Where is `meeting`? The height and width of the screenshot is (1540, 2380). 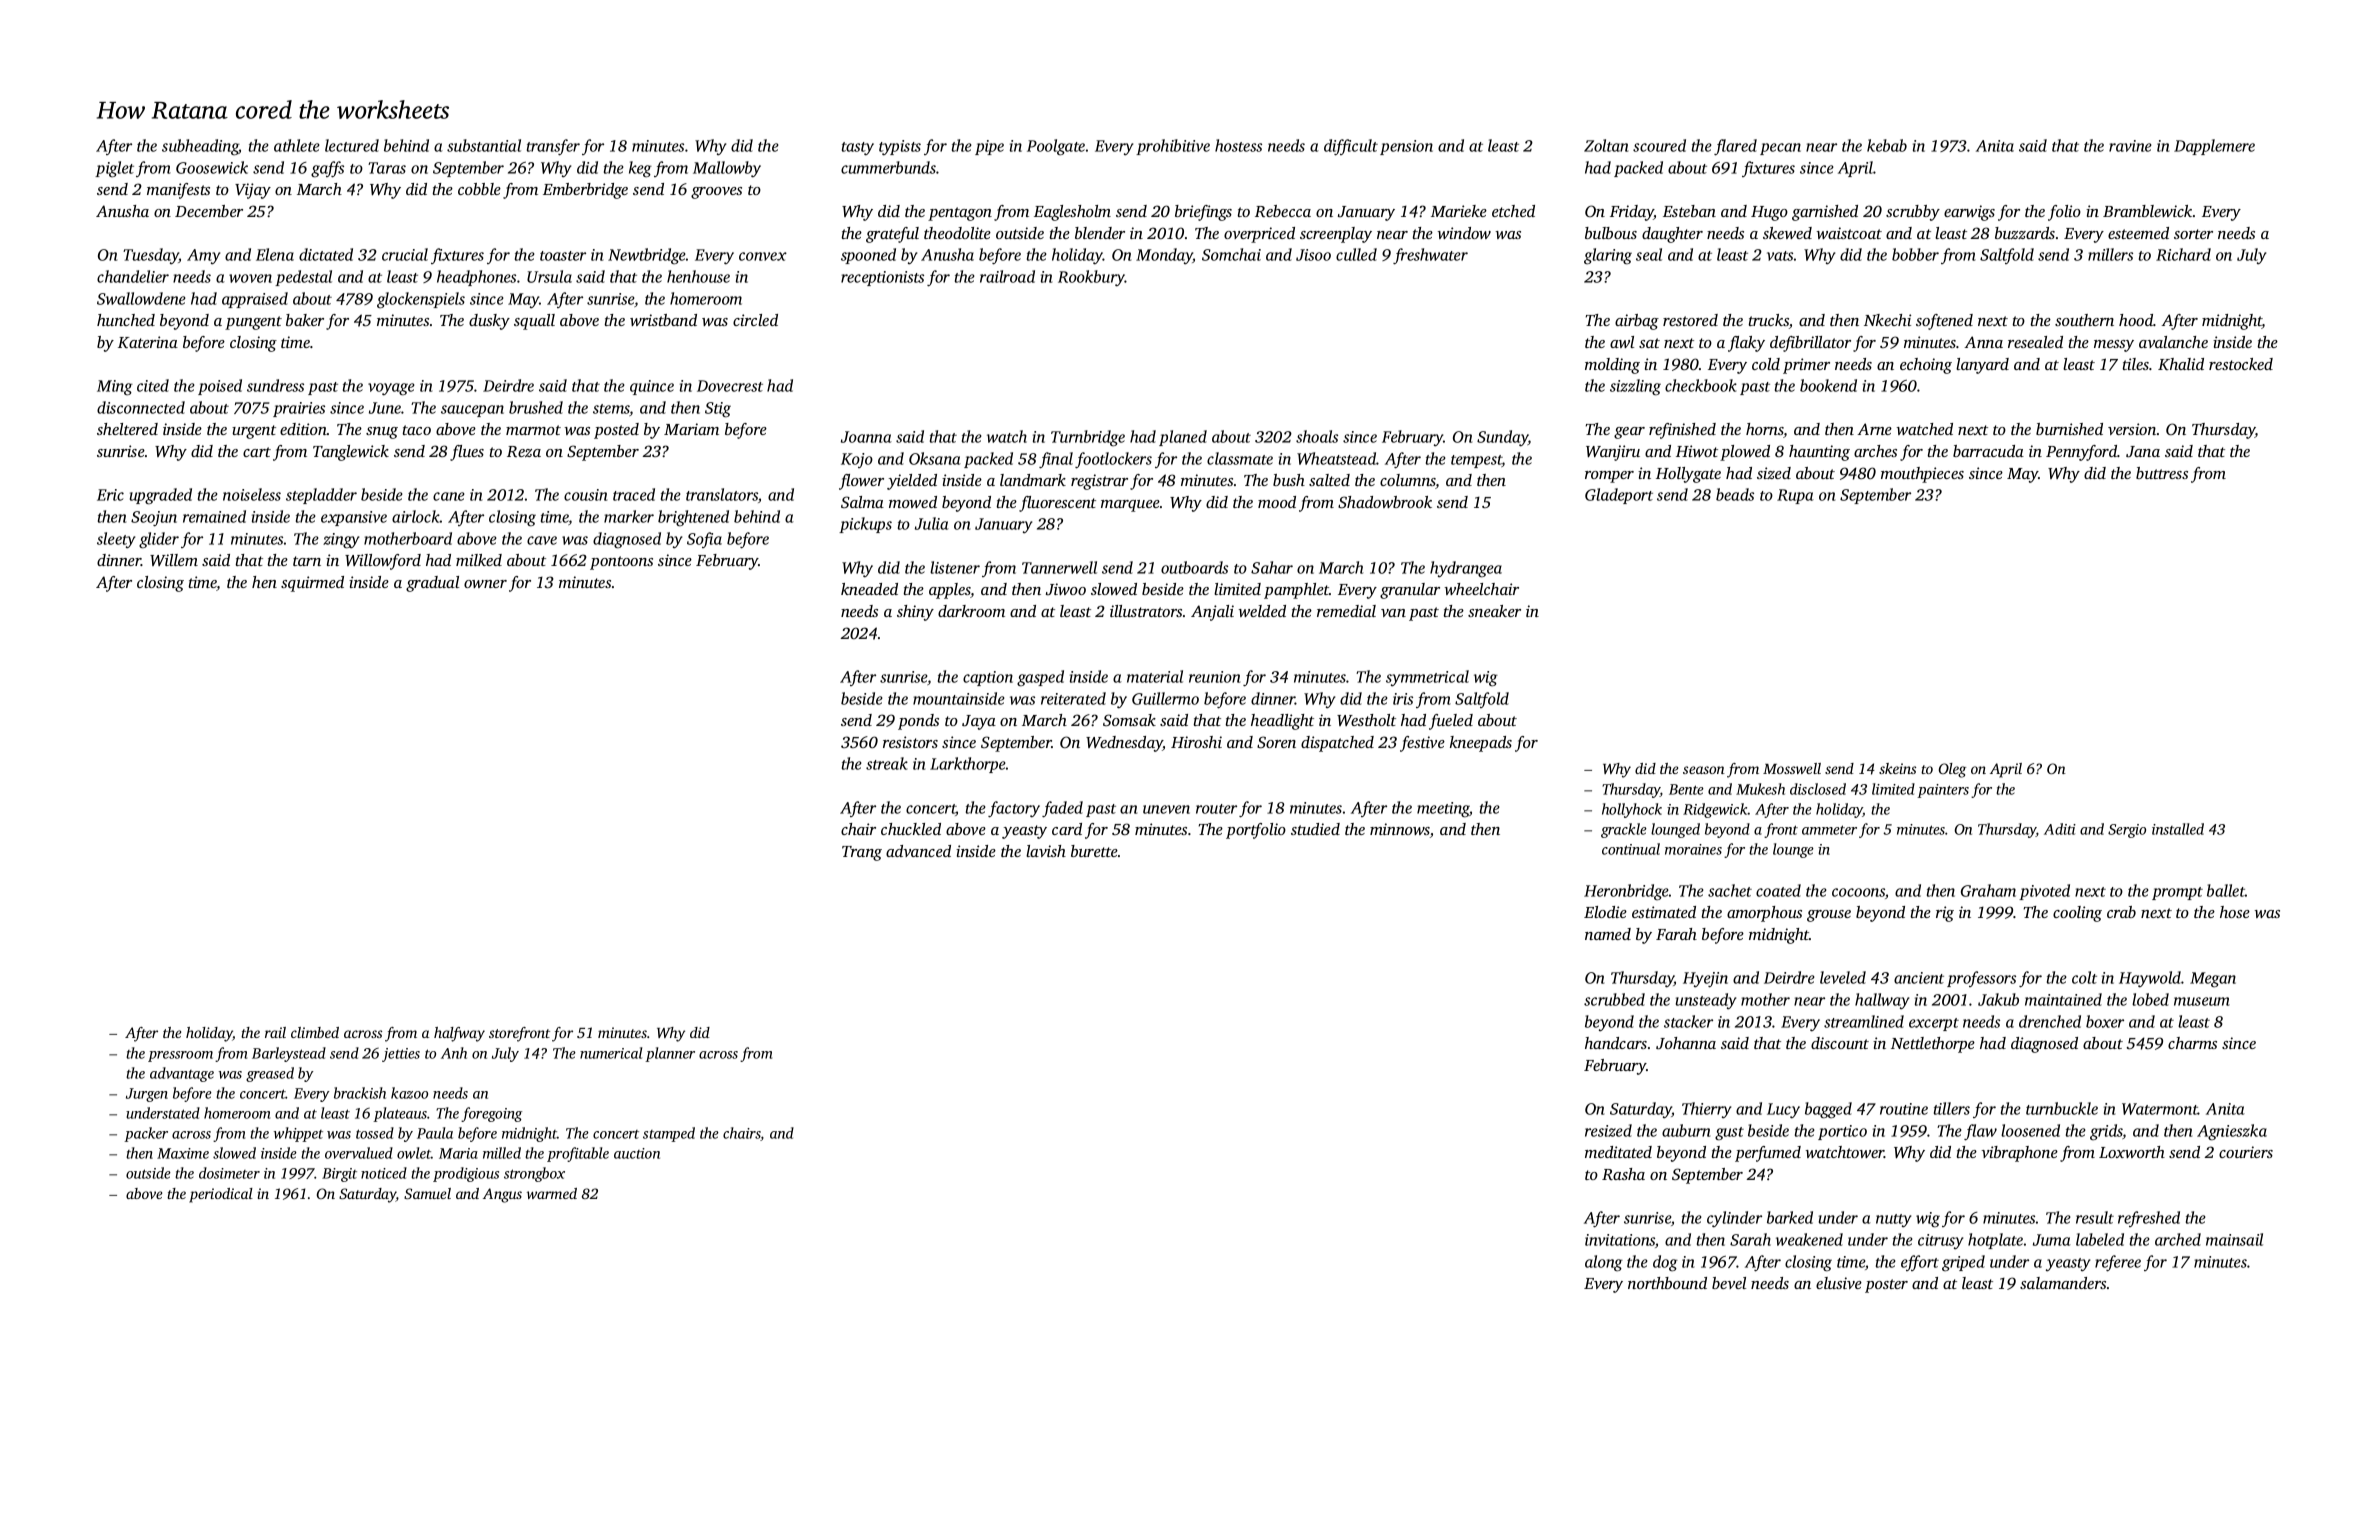 meeting is located at coordinates (1443, 810).
